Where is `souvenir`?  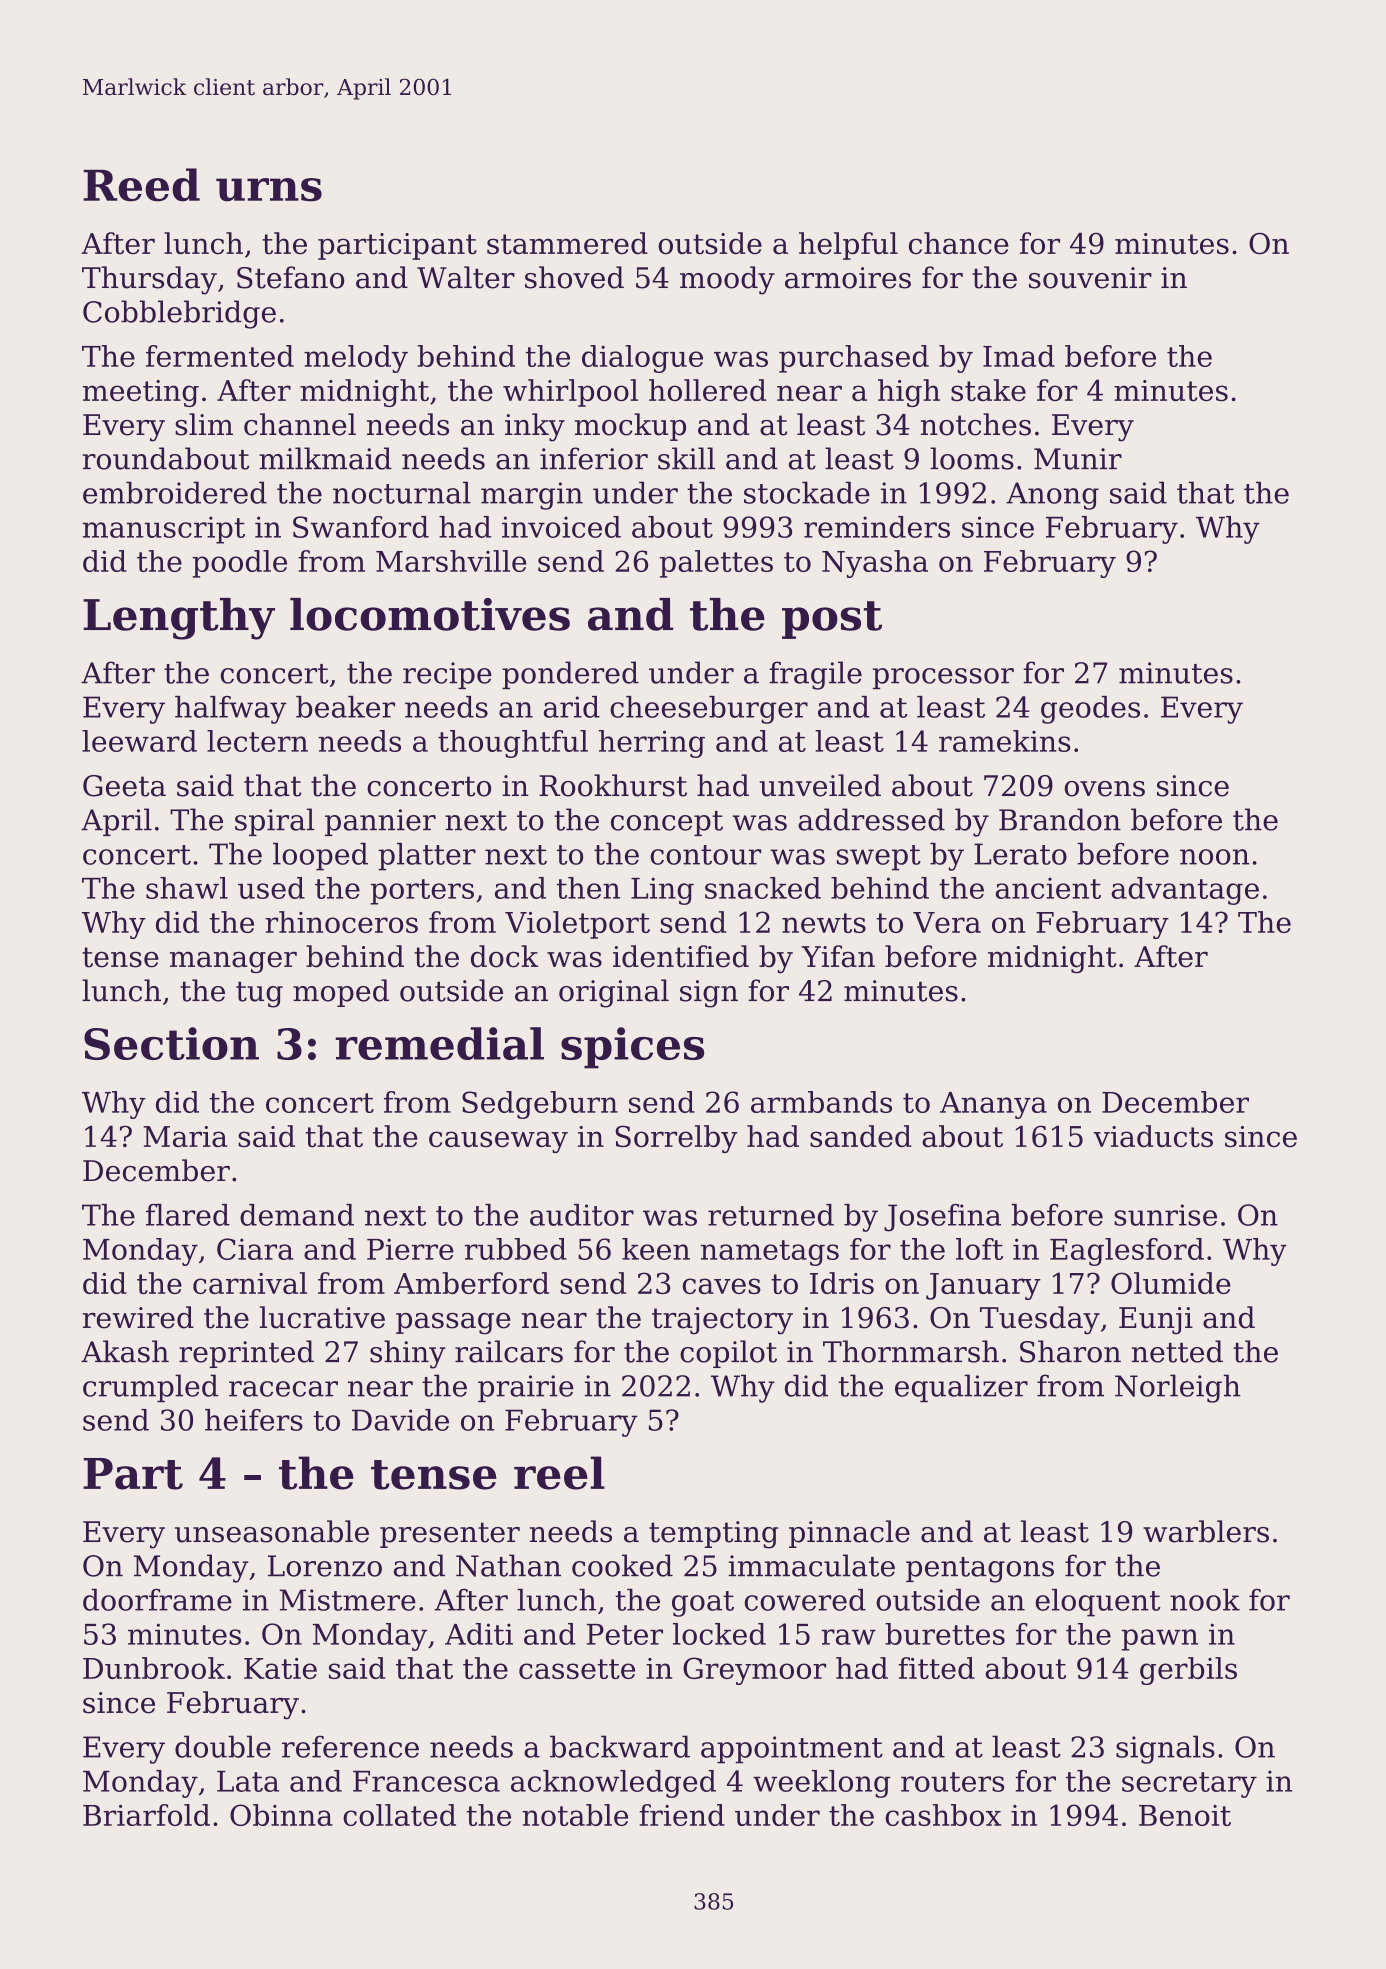
souvenir is located at coordinates (1090, 278).
